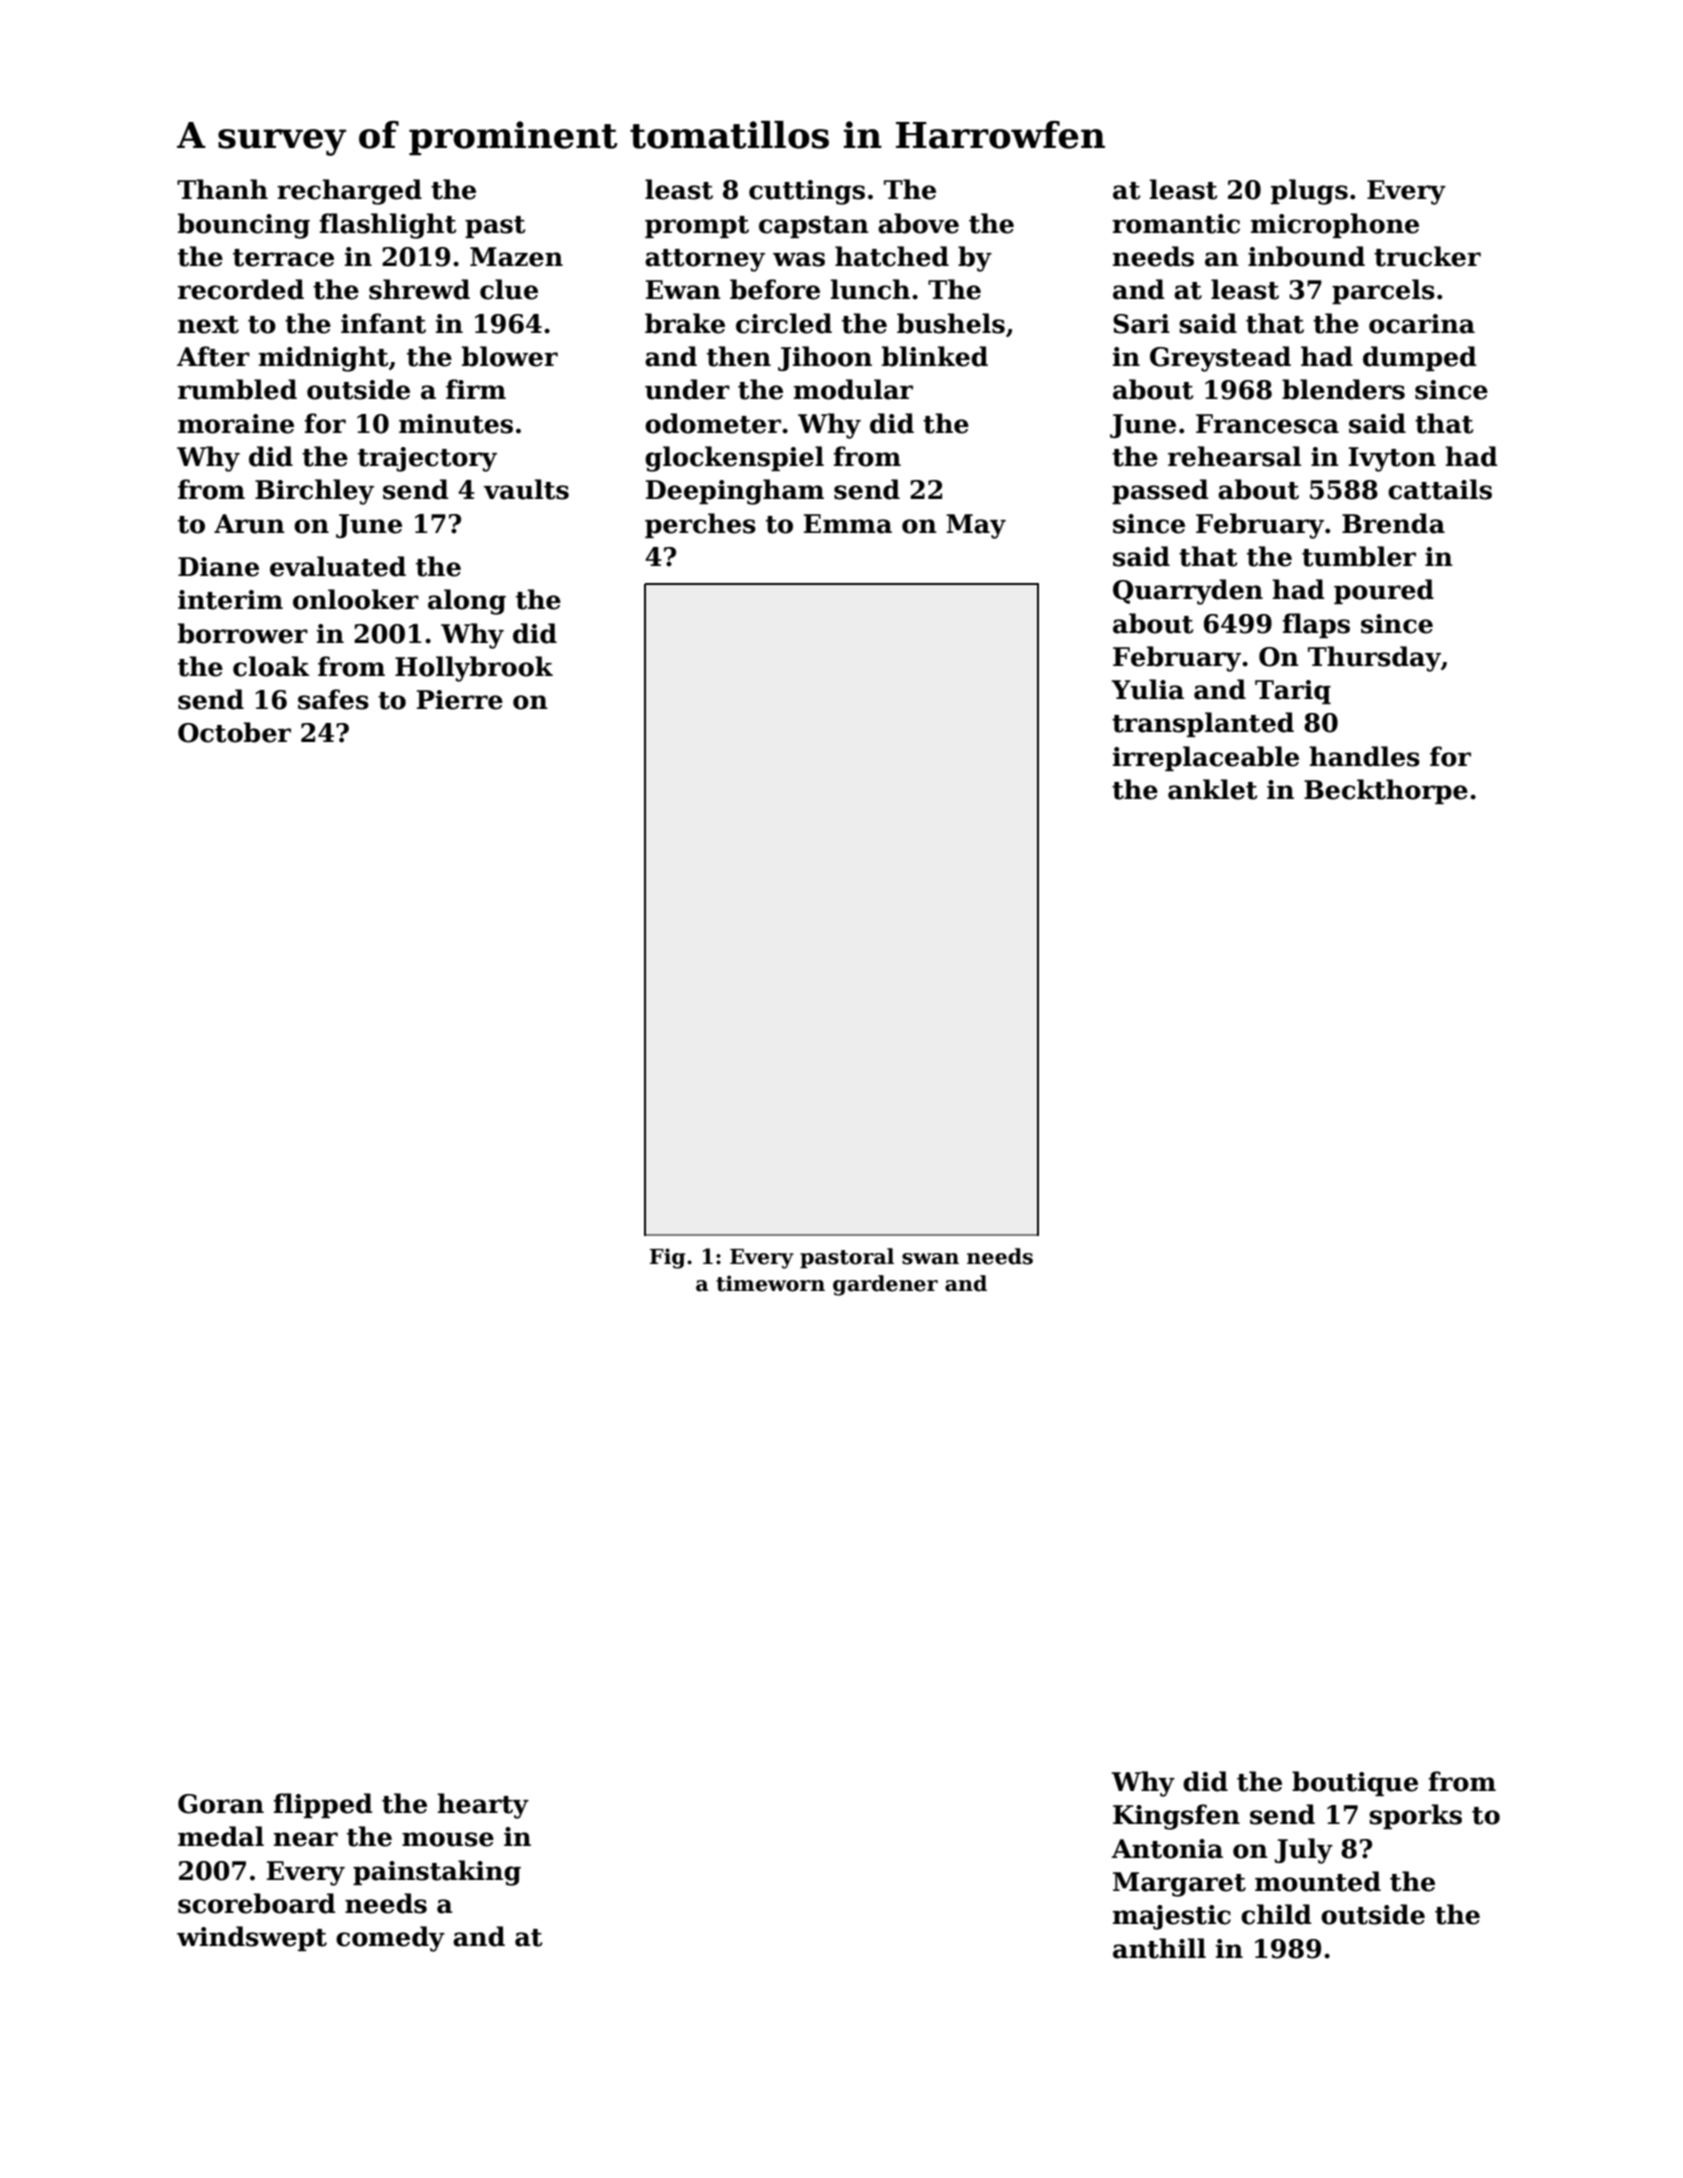  What do you see at coordinates (807, 192) in the screenshot?
I see `cuttings` at bounding box center [807, 192].
